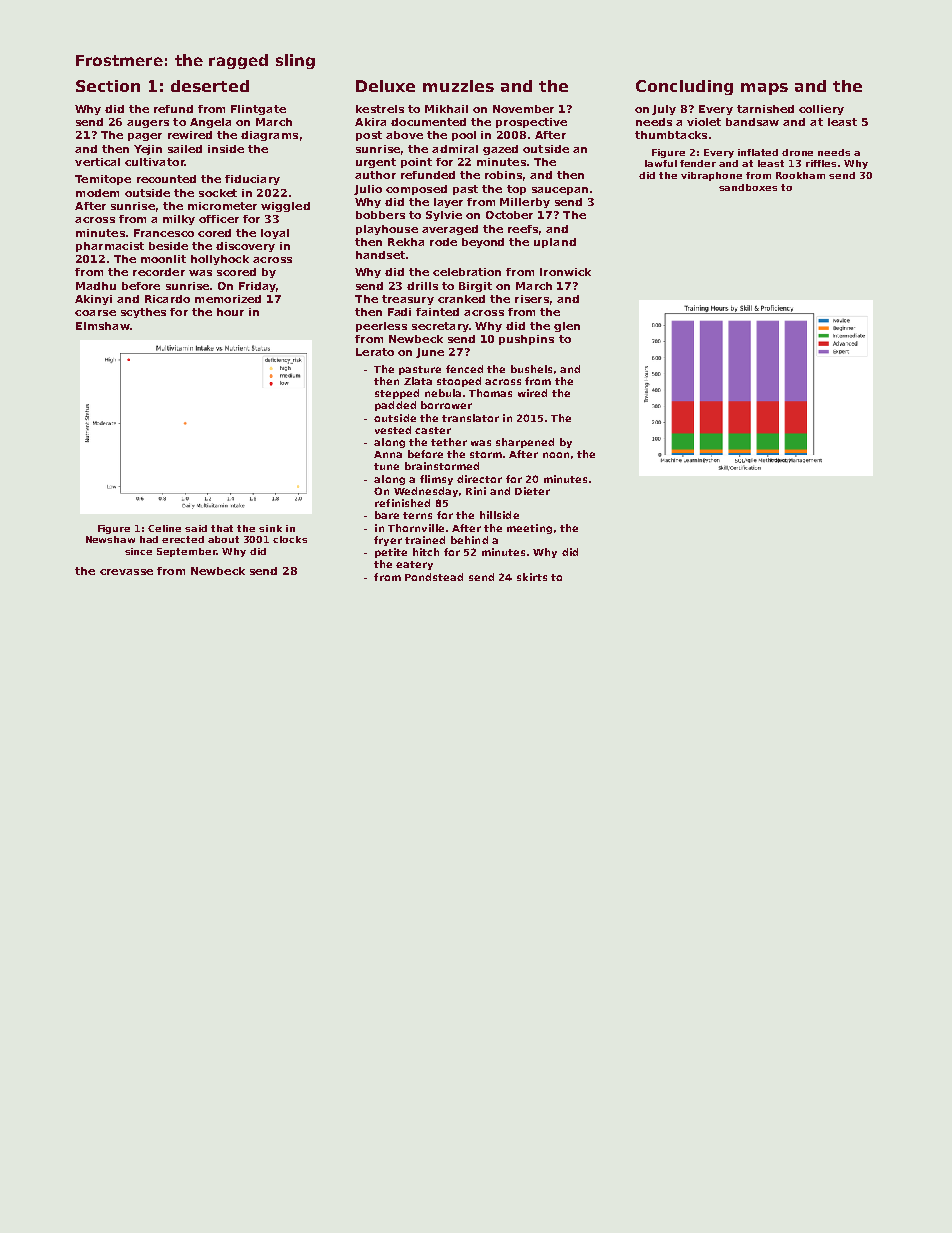 Image resolution: width=952 pixels, height=1233 pixels. I want to click on documented, so click(428, 122).
